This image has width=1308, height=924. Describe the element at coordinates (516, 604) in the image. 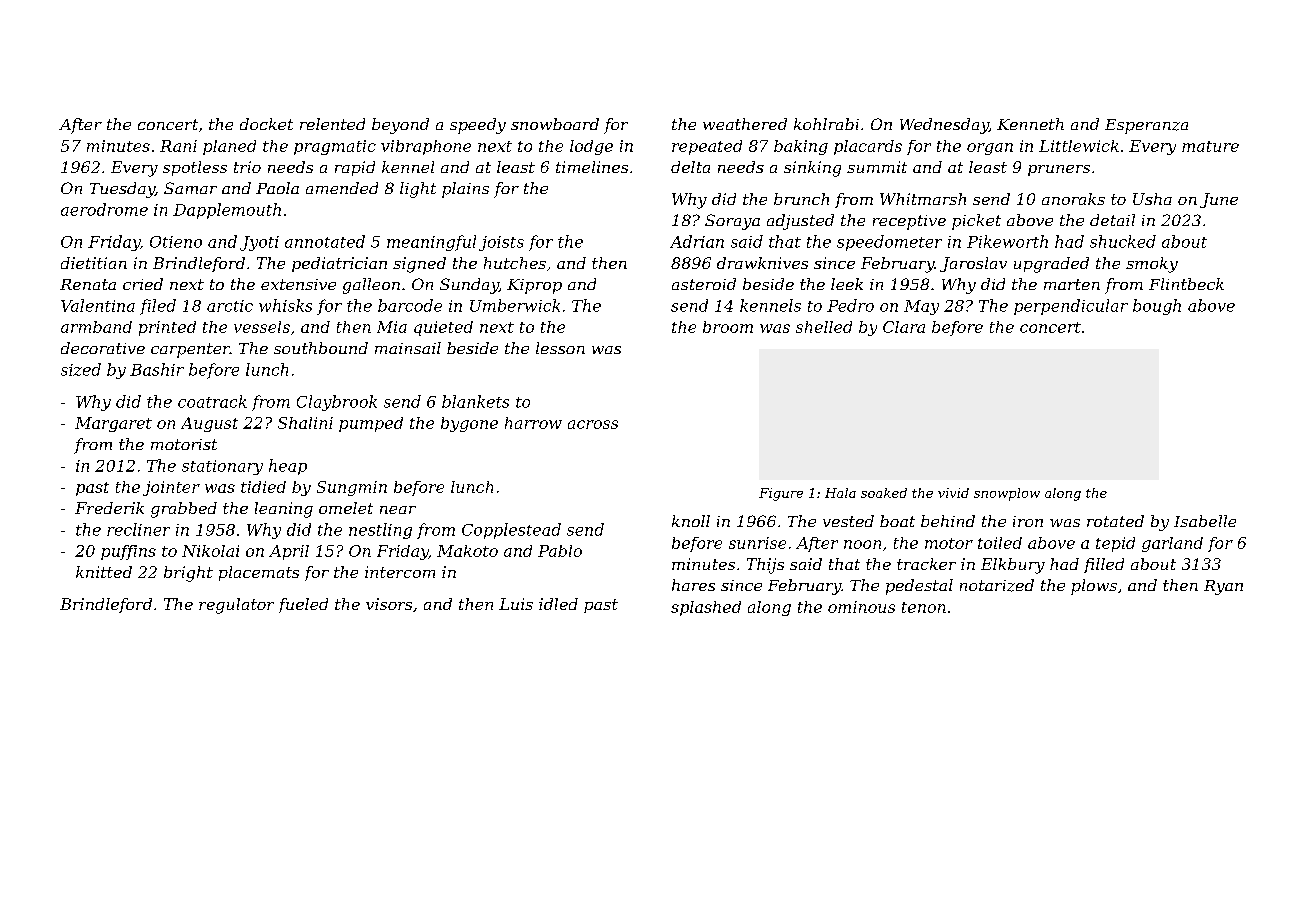

I see `Luis` at that location.
